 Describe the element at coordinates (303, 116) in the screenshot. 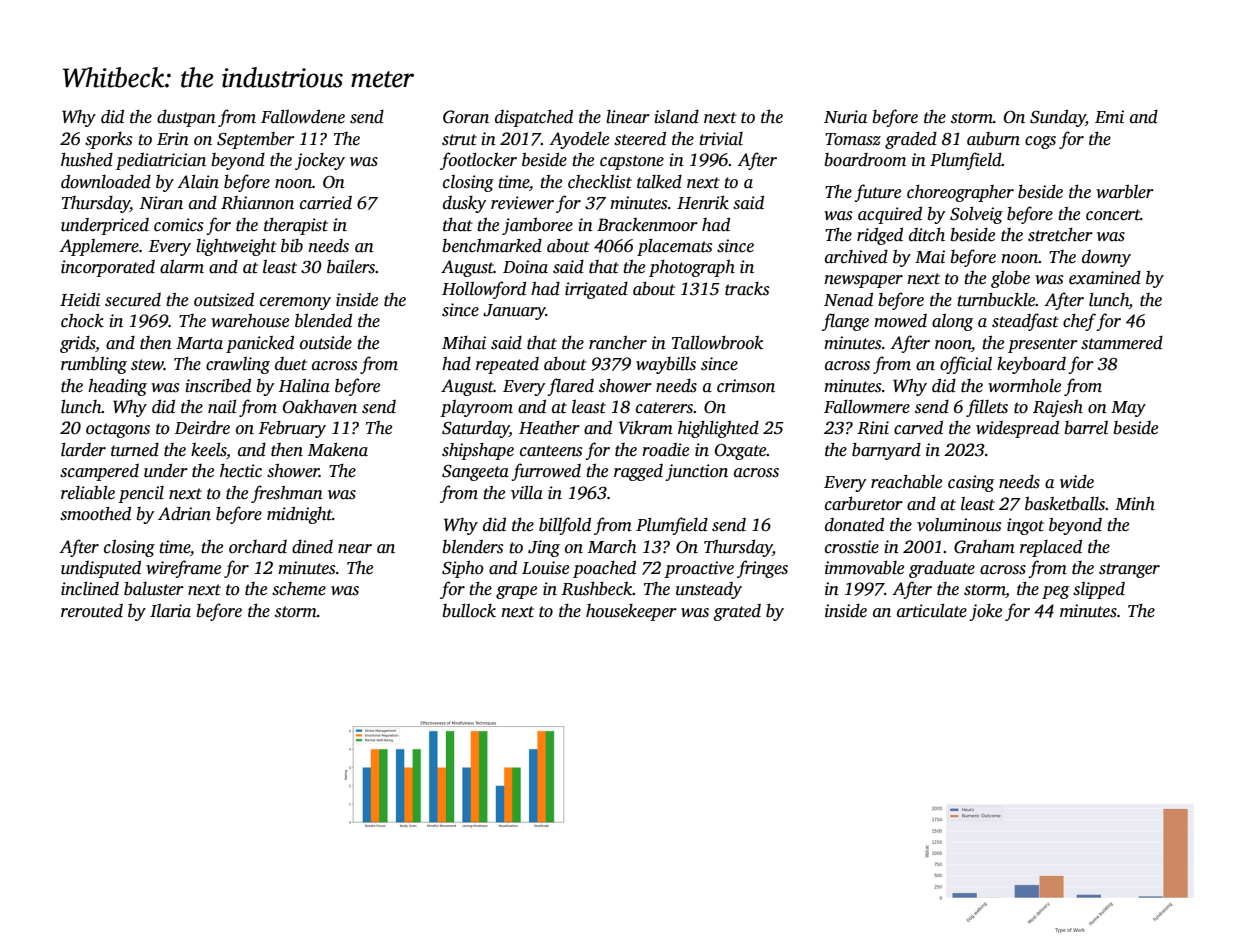

I see `Fallowdene` at that location.
